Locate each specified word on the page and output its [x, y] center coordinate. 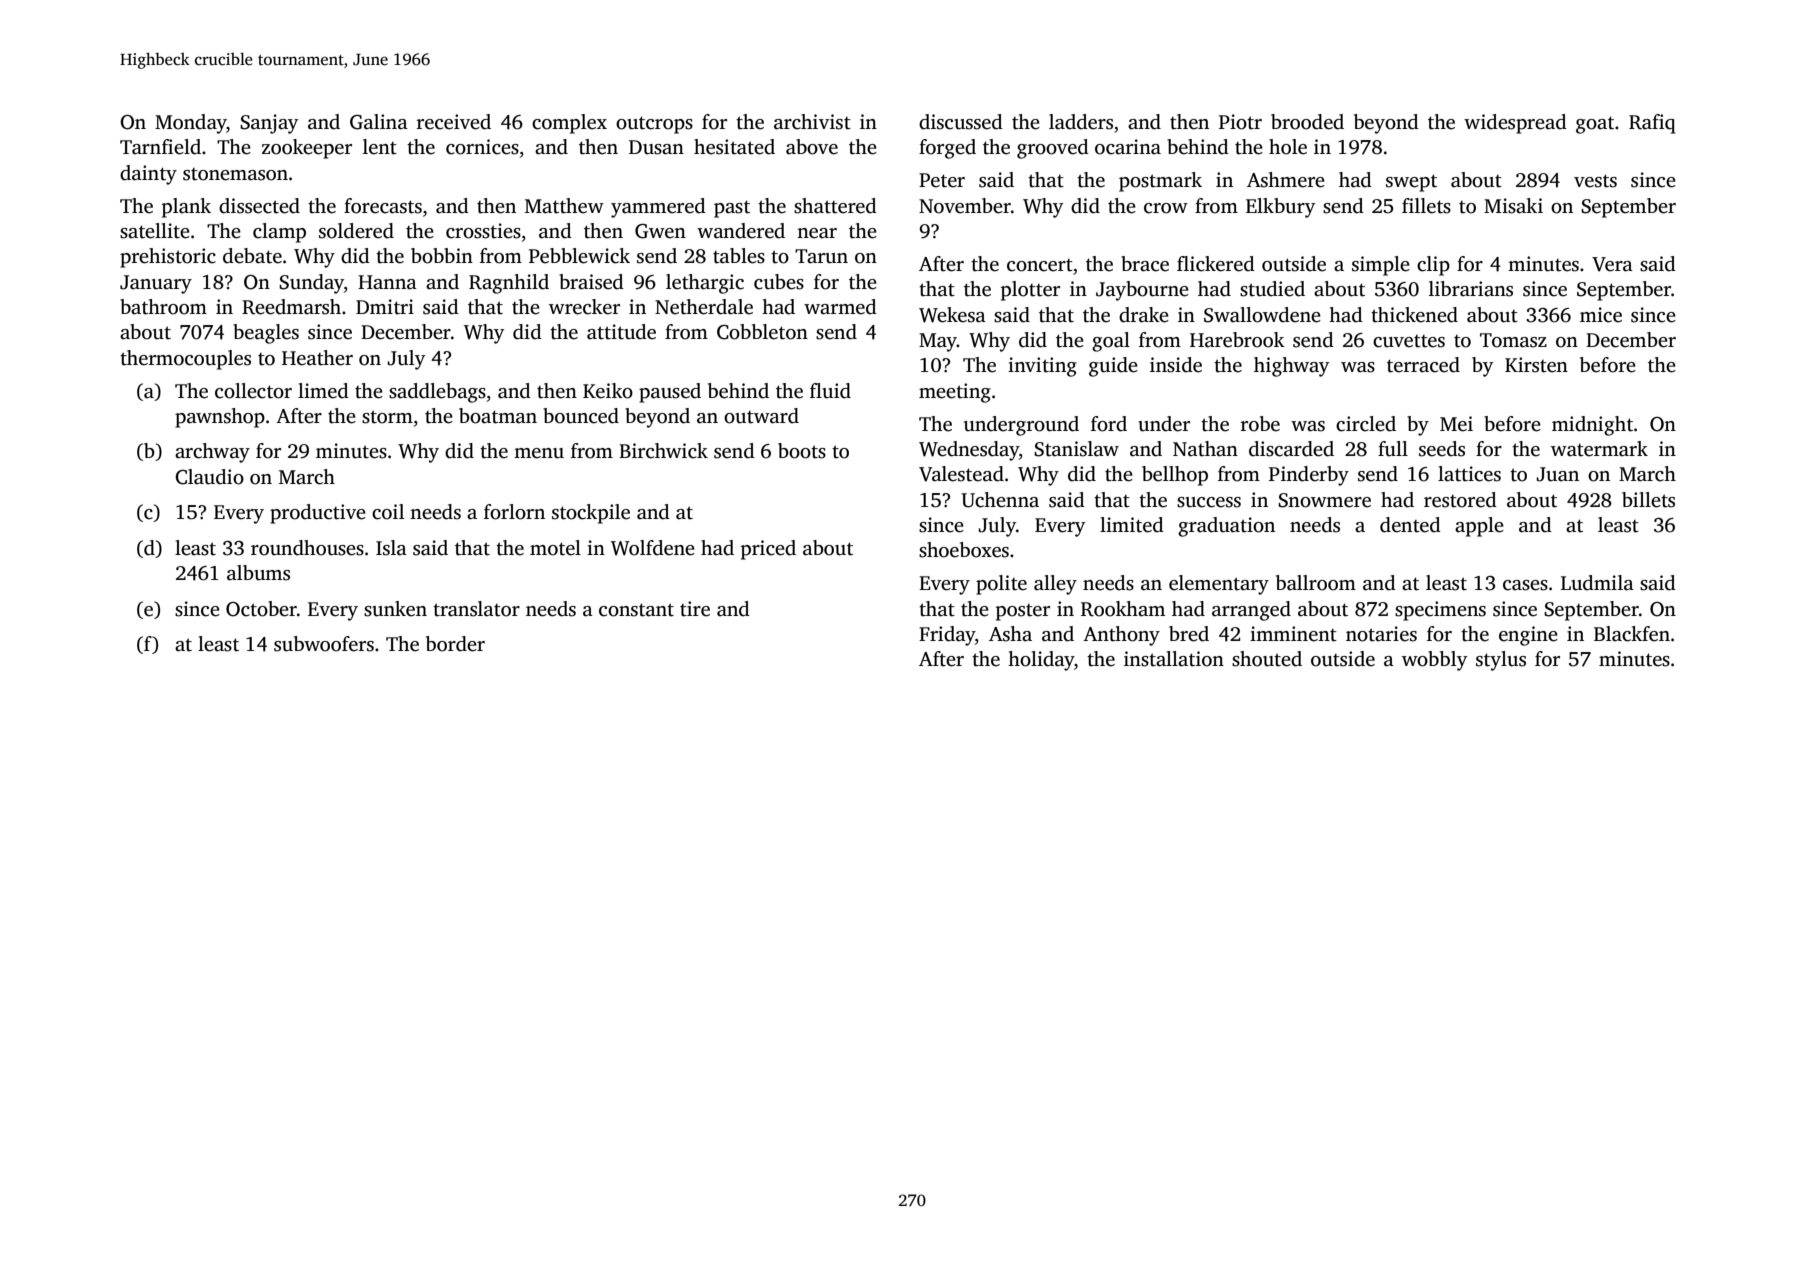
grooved [1053, 149]
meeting [955, 393]
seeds [1442, 449]
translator [476, 609]
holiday [1041, 661]
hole [1288, 147]
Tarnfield [160, 147]
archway [212, 453]
